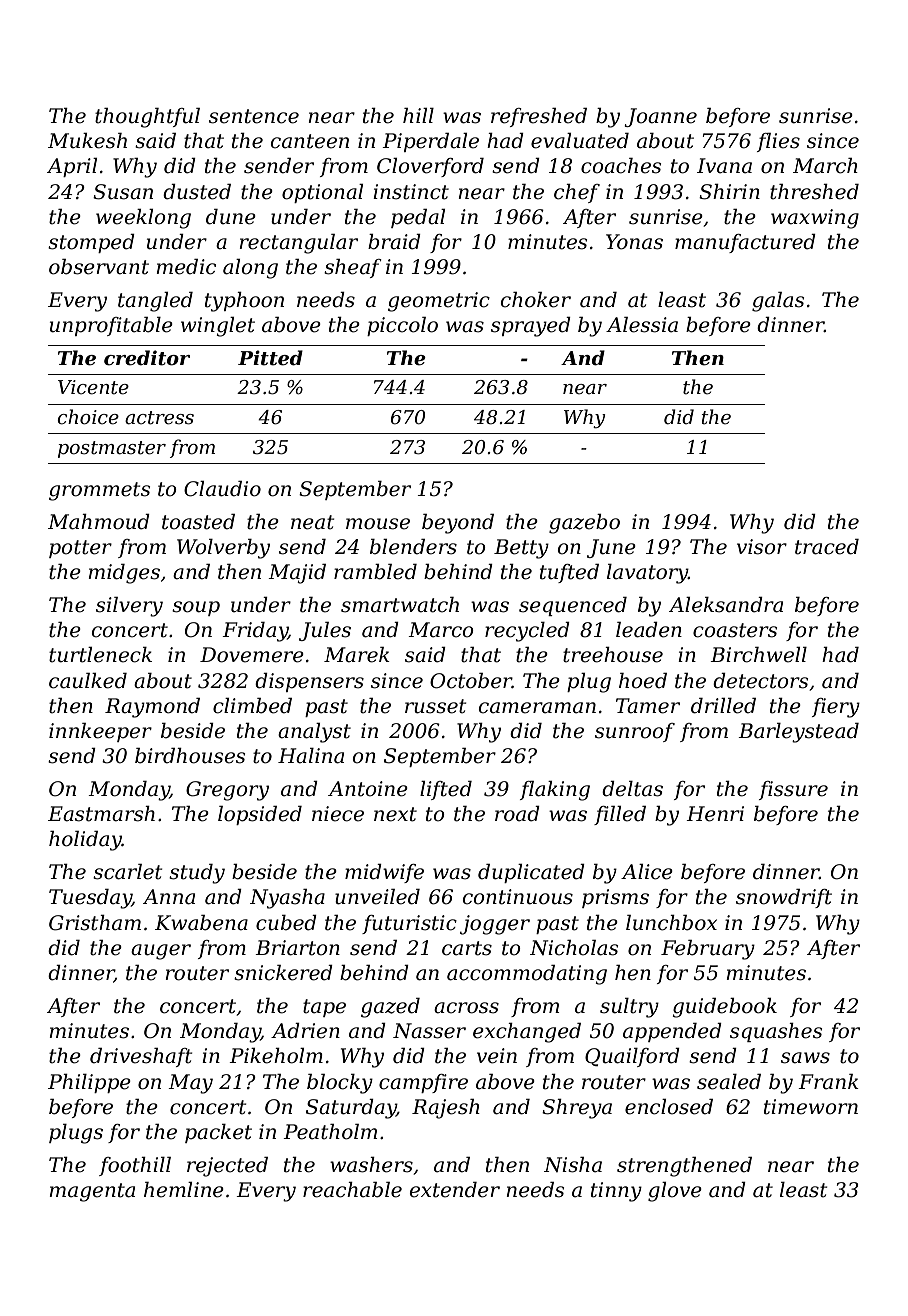 Image resolution: width=908 pixels, height=1316 pixels. Describe the element at coordinates (159, 418) in the page. I see `actress` at that location.
